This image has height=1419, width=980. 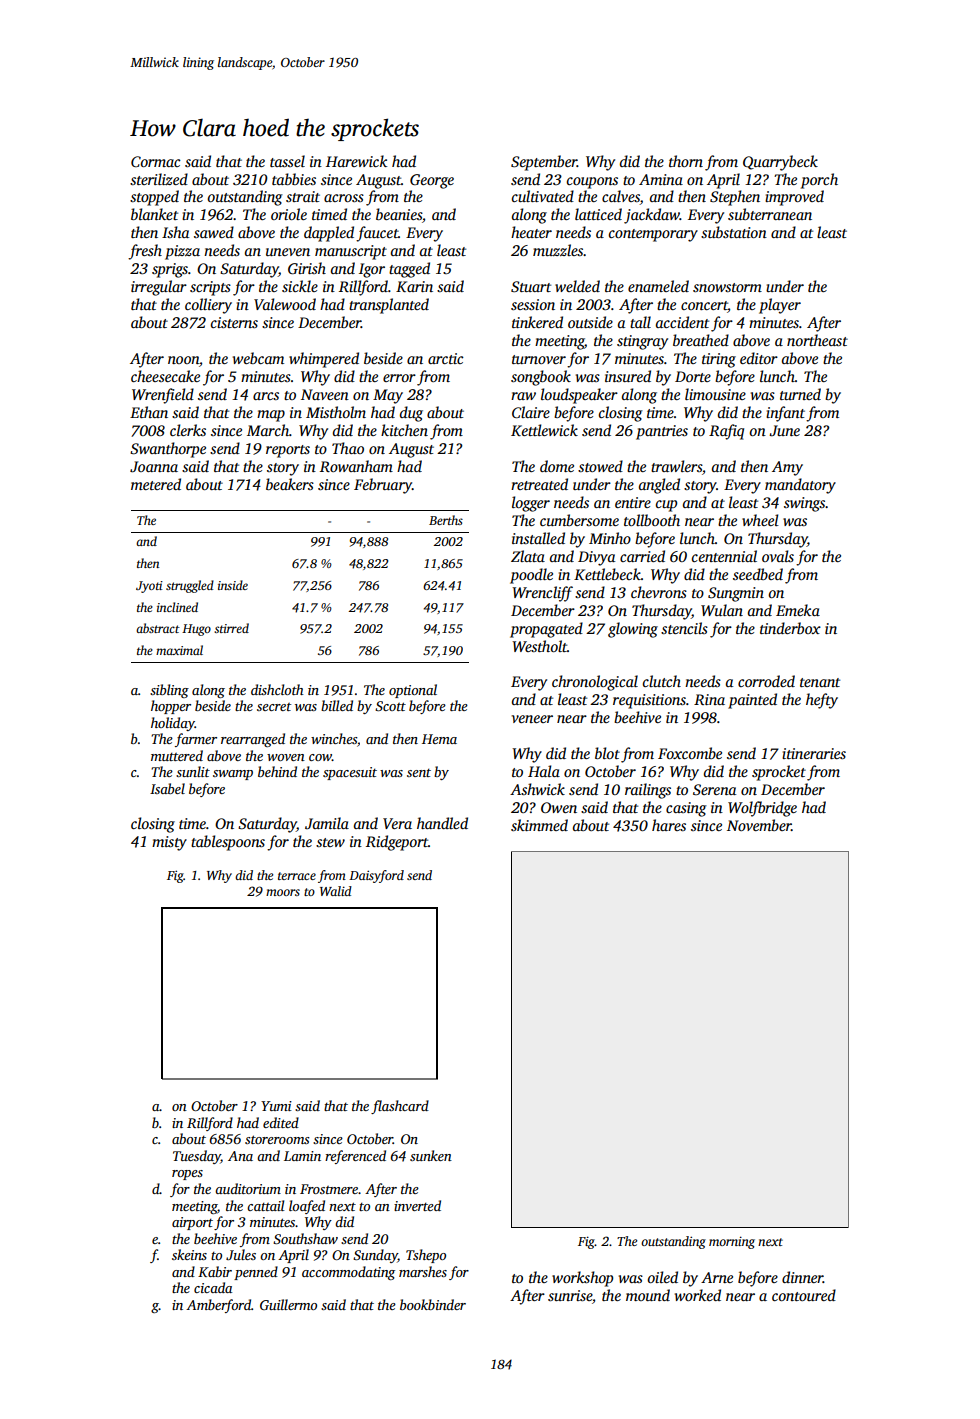 I want to click on Berths, so click(x=446, y=520).
